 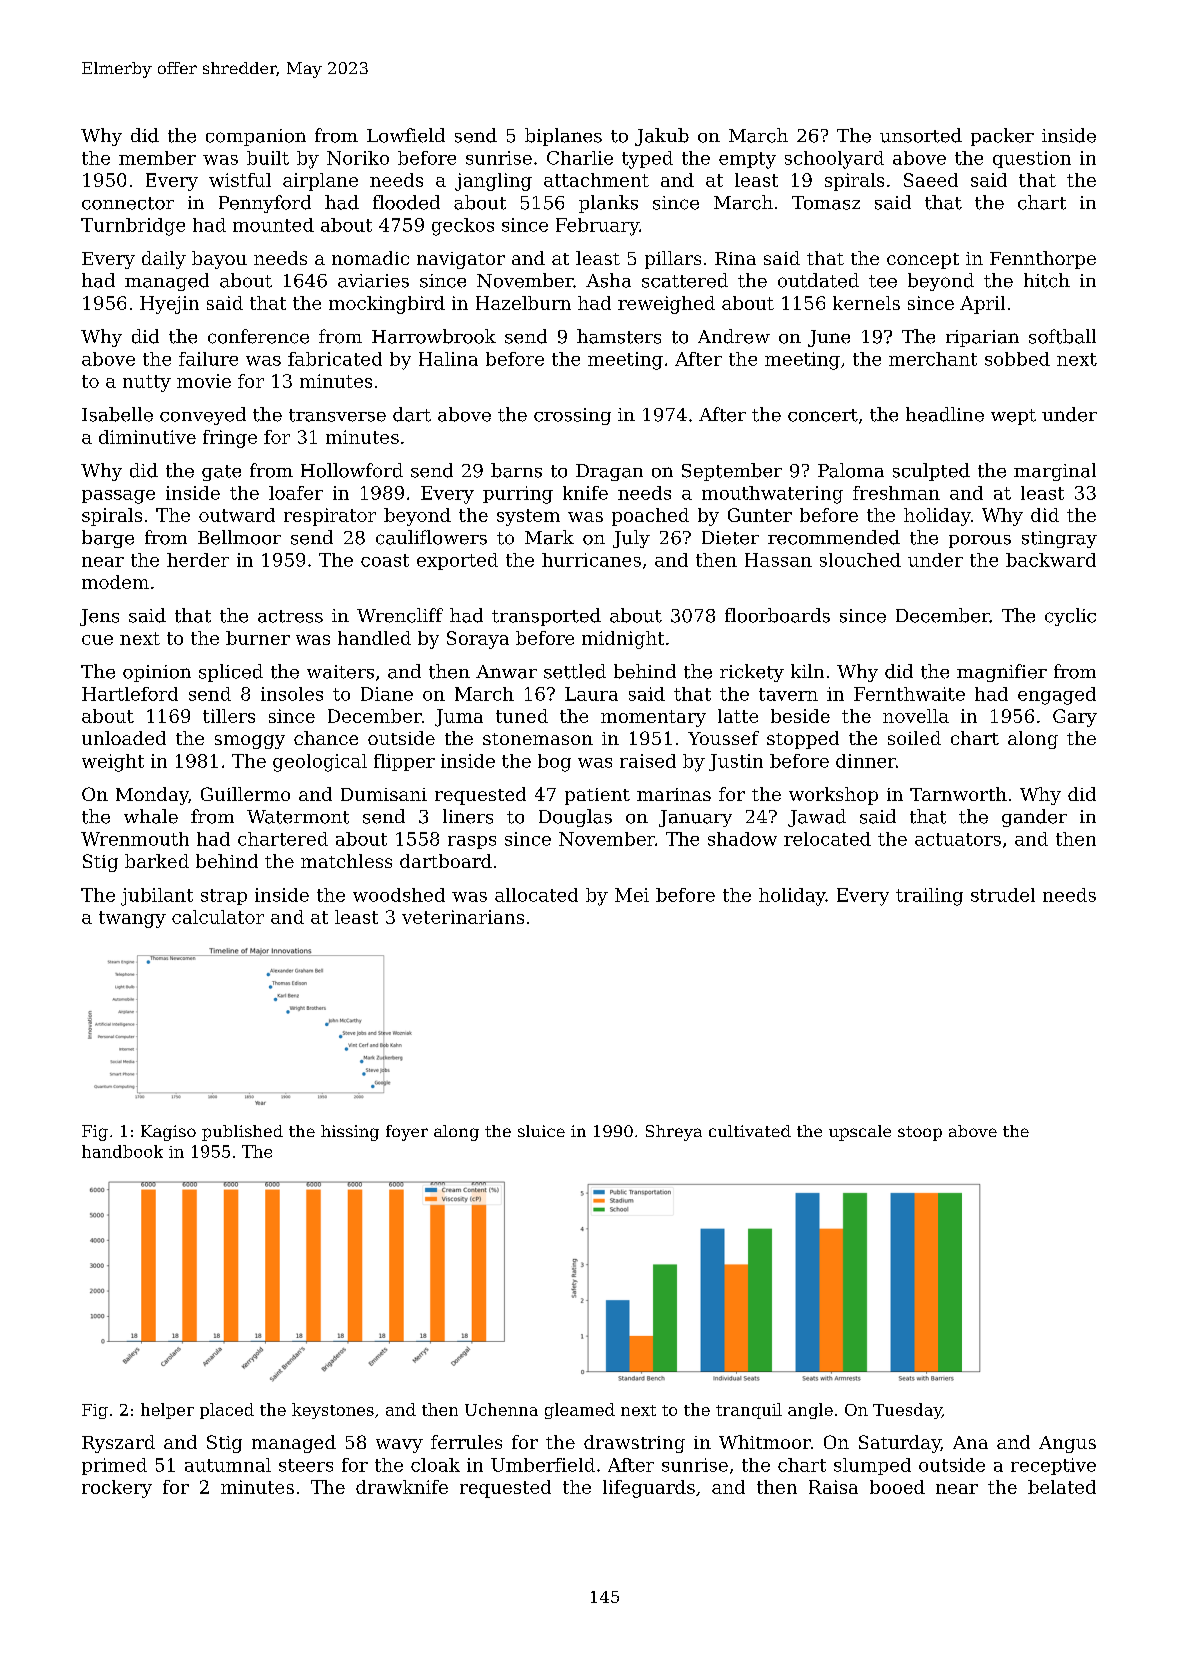 What do you see at coordinates (632, 895) in the page?
I see `Mei` at bounding box center [632, 895].
